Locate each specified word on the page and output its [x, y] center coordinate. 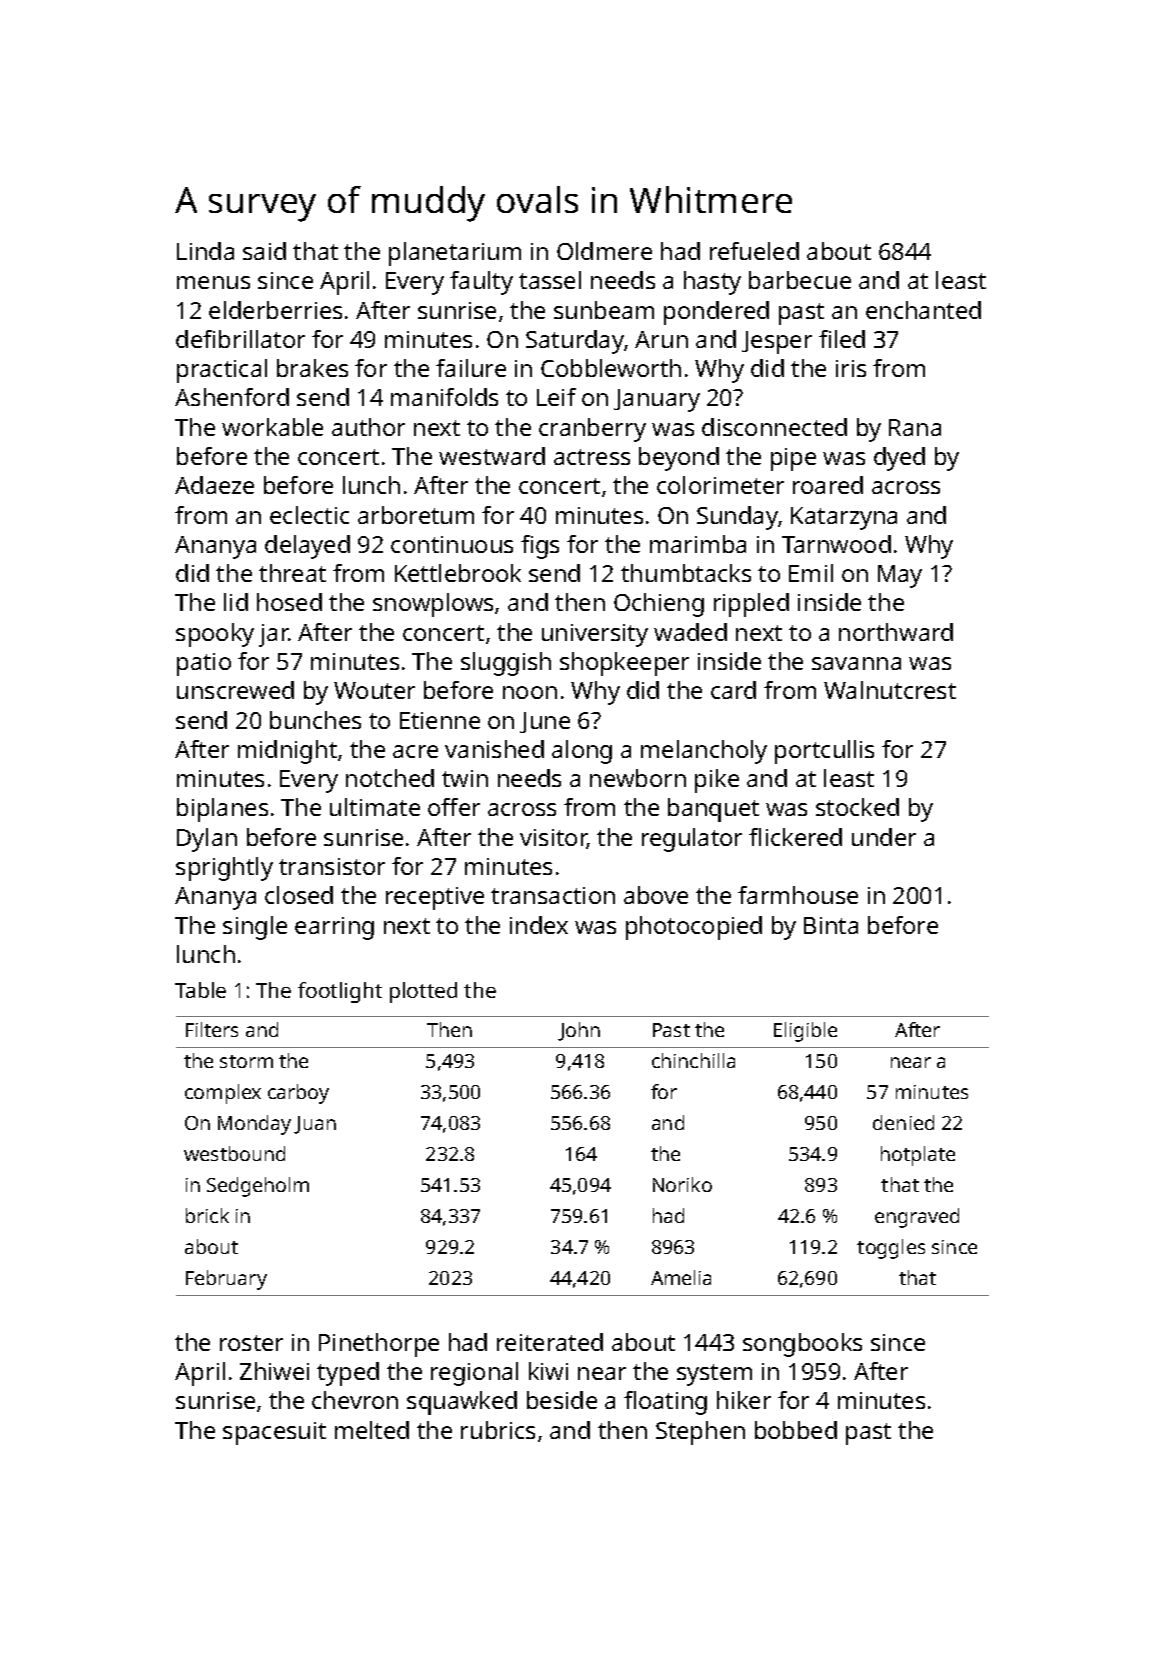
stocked [857, 807]
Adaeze [214, 485]
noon [530, 692]
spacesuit [274, 1433]
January [657, 400]
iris [851, 368]
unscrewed [235, 690]
